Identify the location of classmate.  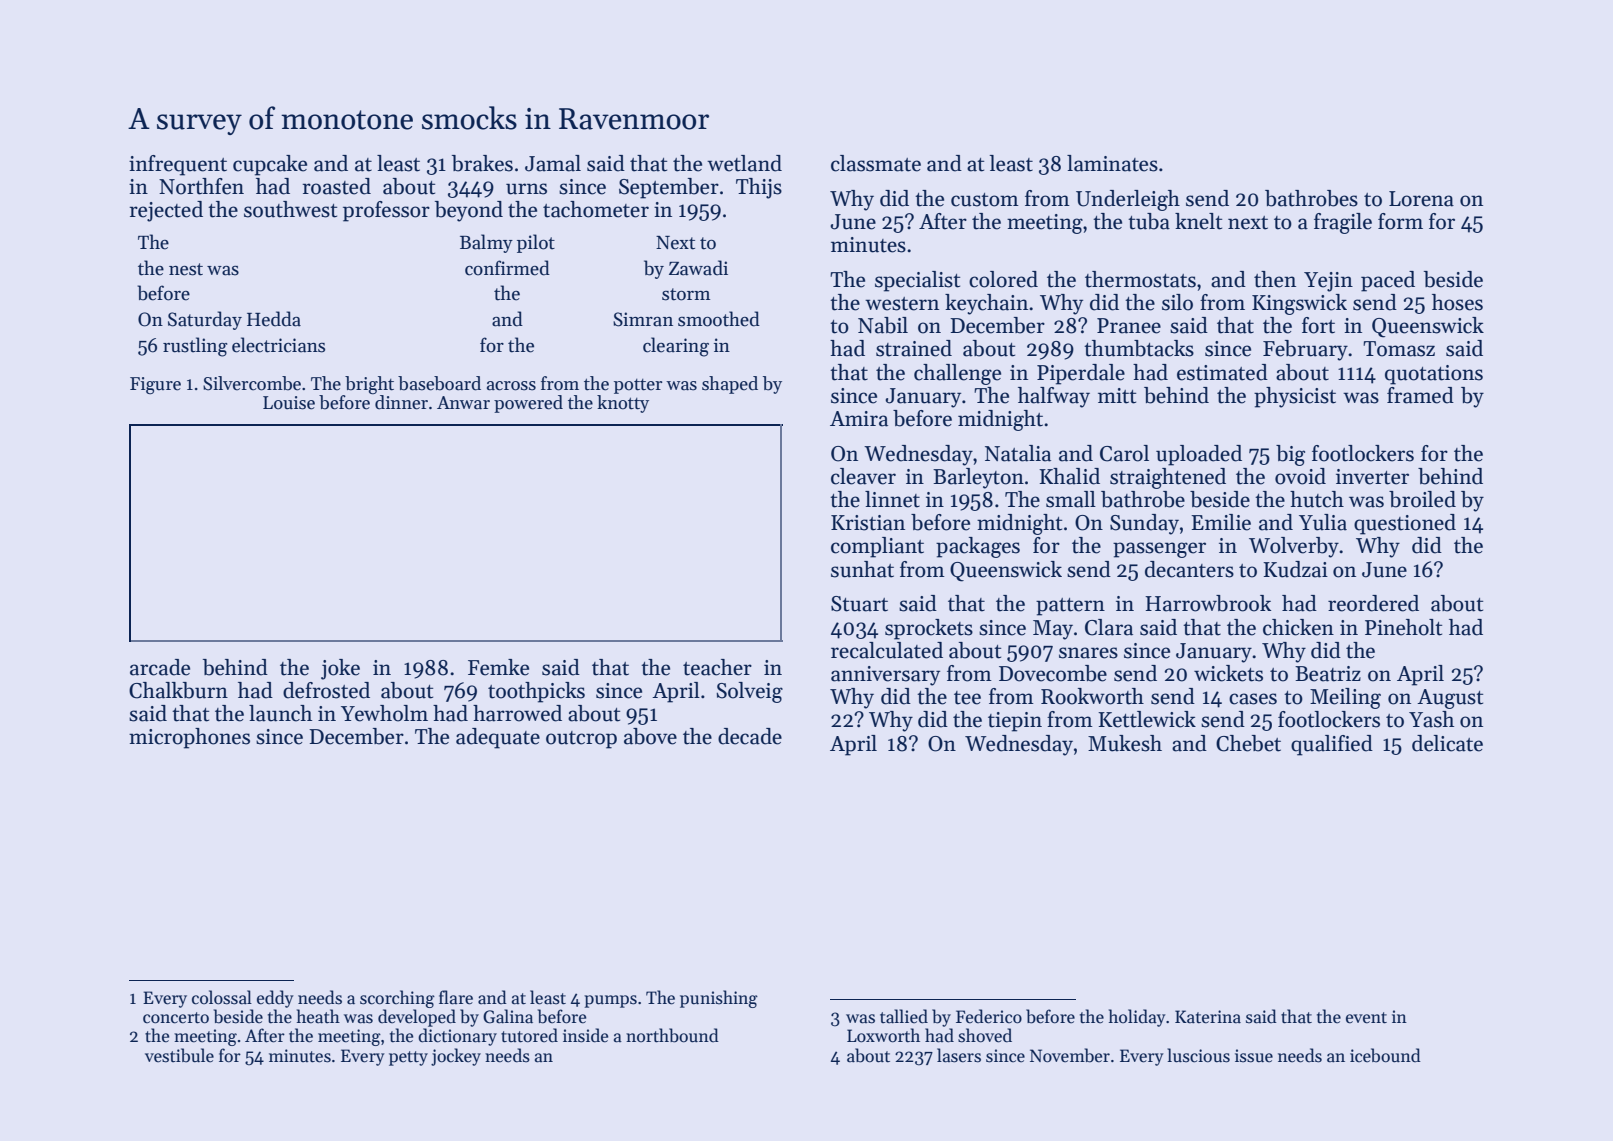
(876, 163).
